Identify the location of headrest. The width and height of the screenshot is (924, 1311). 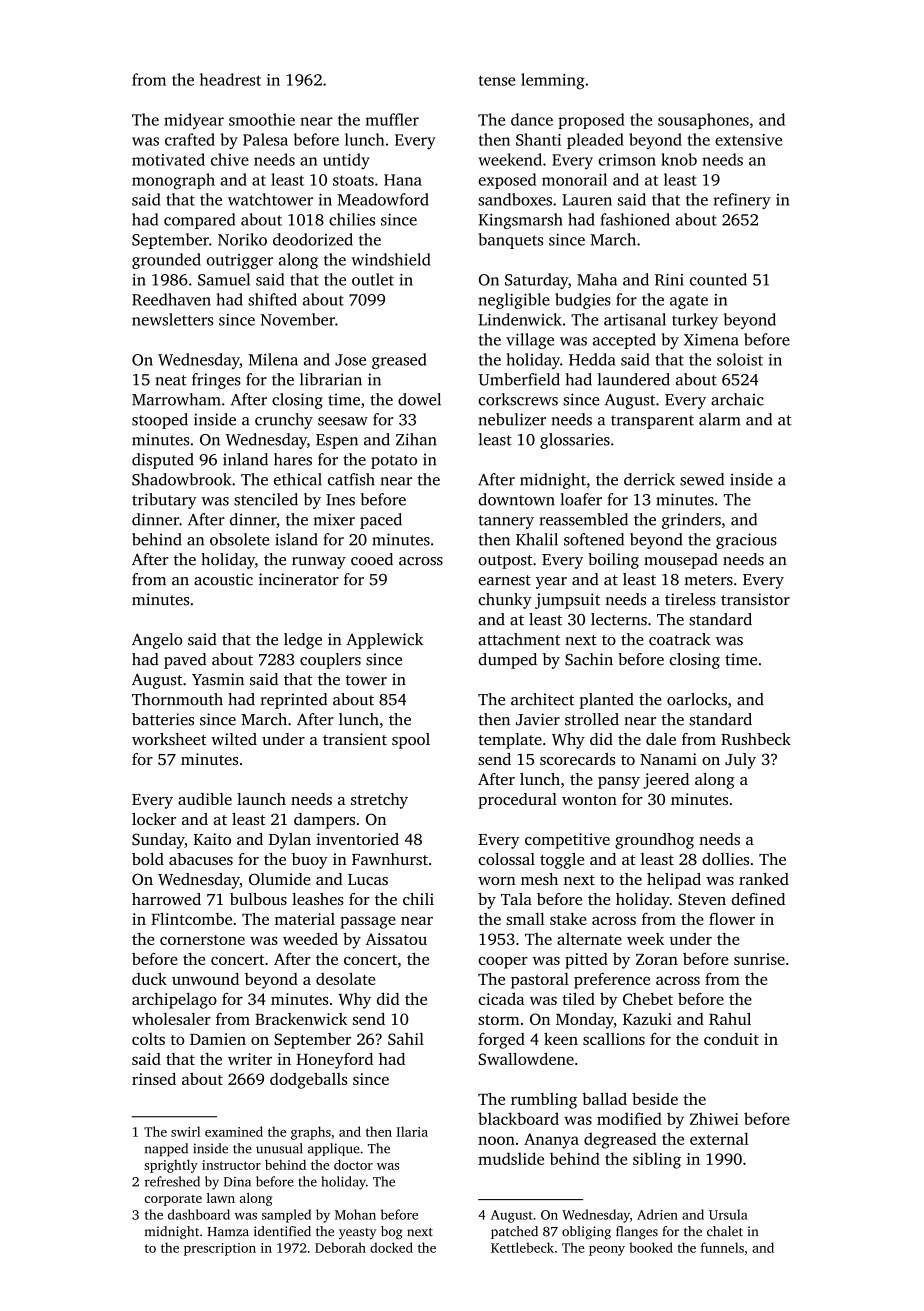
(230, 79).
